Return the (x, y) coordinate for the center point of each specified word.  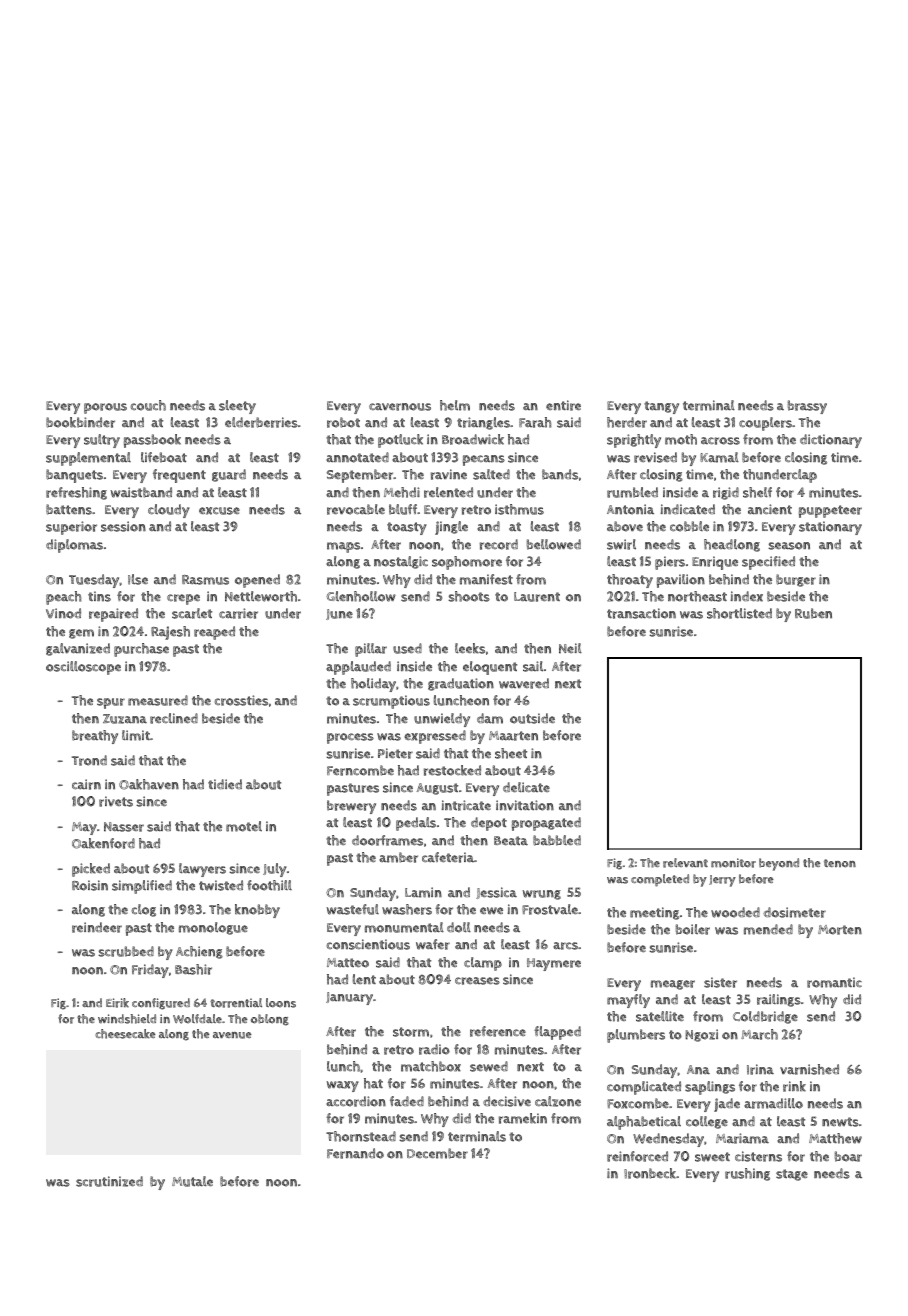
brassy (807, 407)
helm (455, 405)
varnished (809, 1069)
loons (281, 1003)
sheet (511, 753)
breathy (95, 737)
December (437, 1153)
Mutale (192, 1181)
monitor (733, 863)
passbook (152, 441)
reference (498, 1031)
